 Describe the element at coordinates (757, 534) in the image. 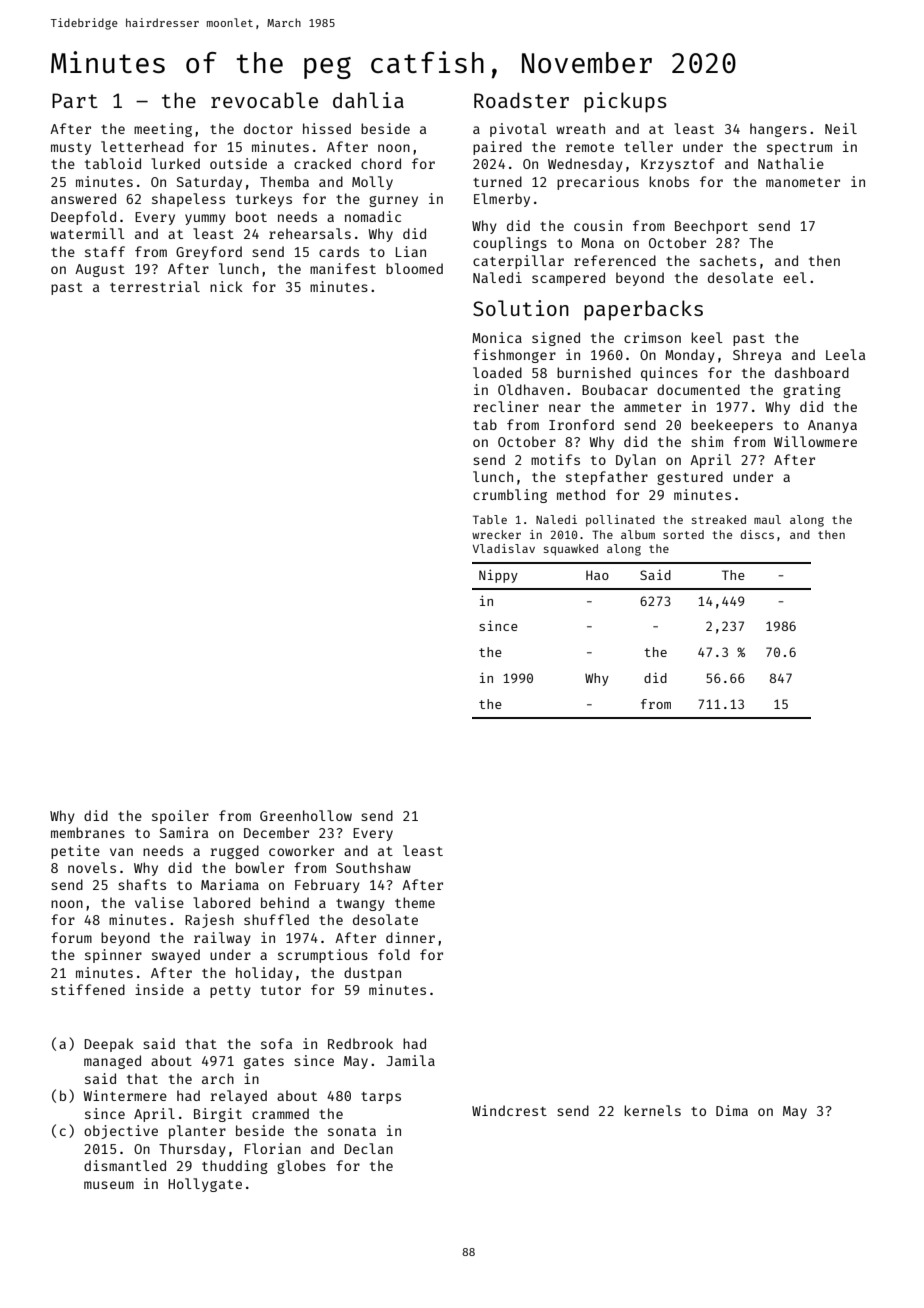

I see `discs` at that location.
